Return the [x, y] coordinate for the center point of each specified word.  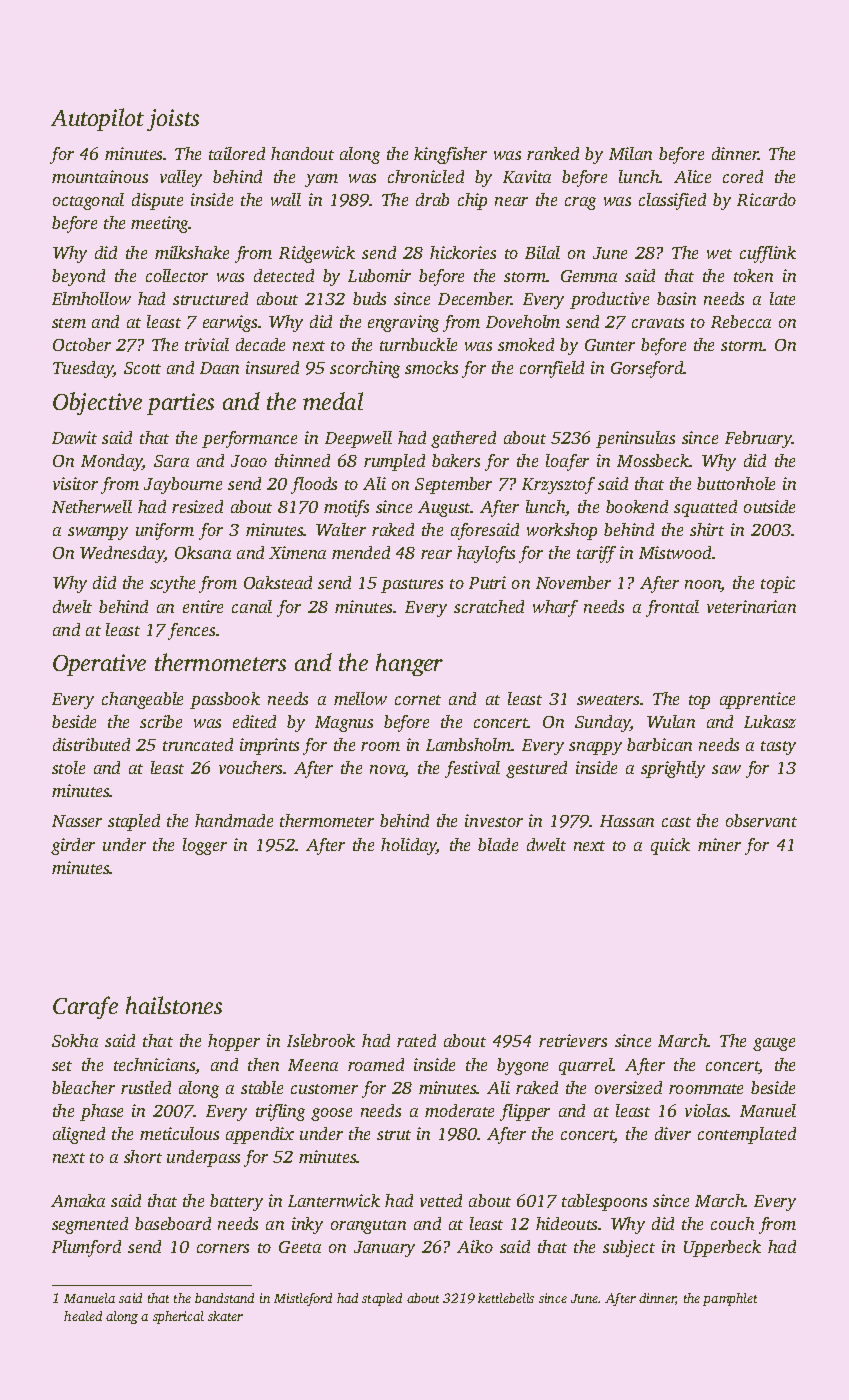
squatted [705, 508]
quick [670, 846]
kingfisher [450, 155]
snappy [595, 748]
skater [225, 1316]
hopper [234, 1042]
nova [387, 771]
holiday [409, 846]
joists [173, 120]
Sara [171, 461]
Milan [630, 153]
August [444, 509]
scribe [161, 721]
